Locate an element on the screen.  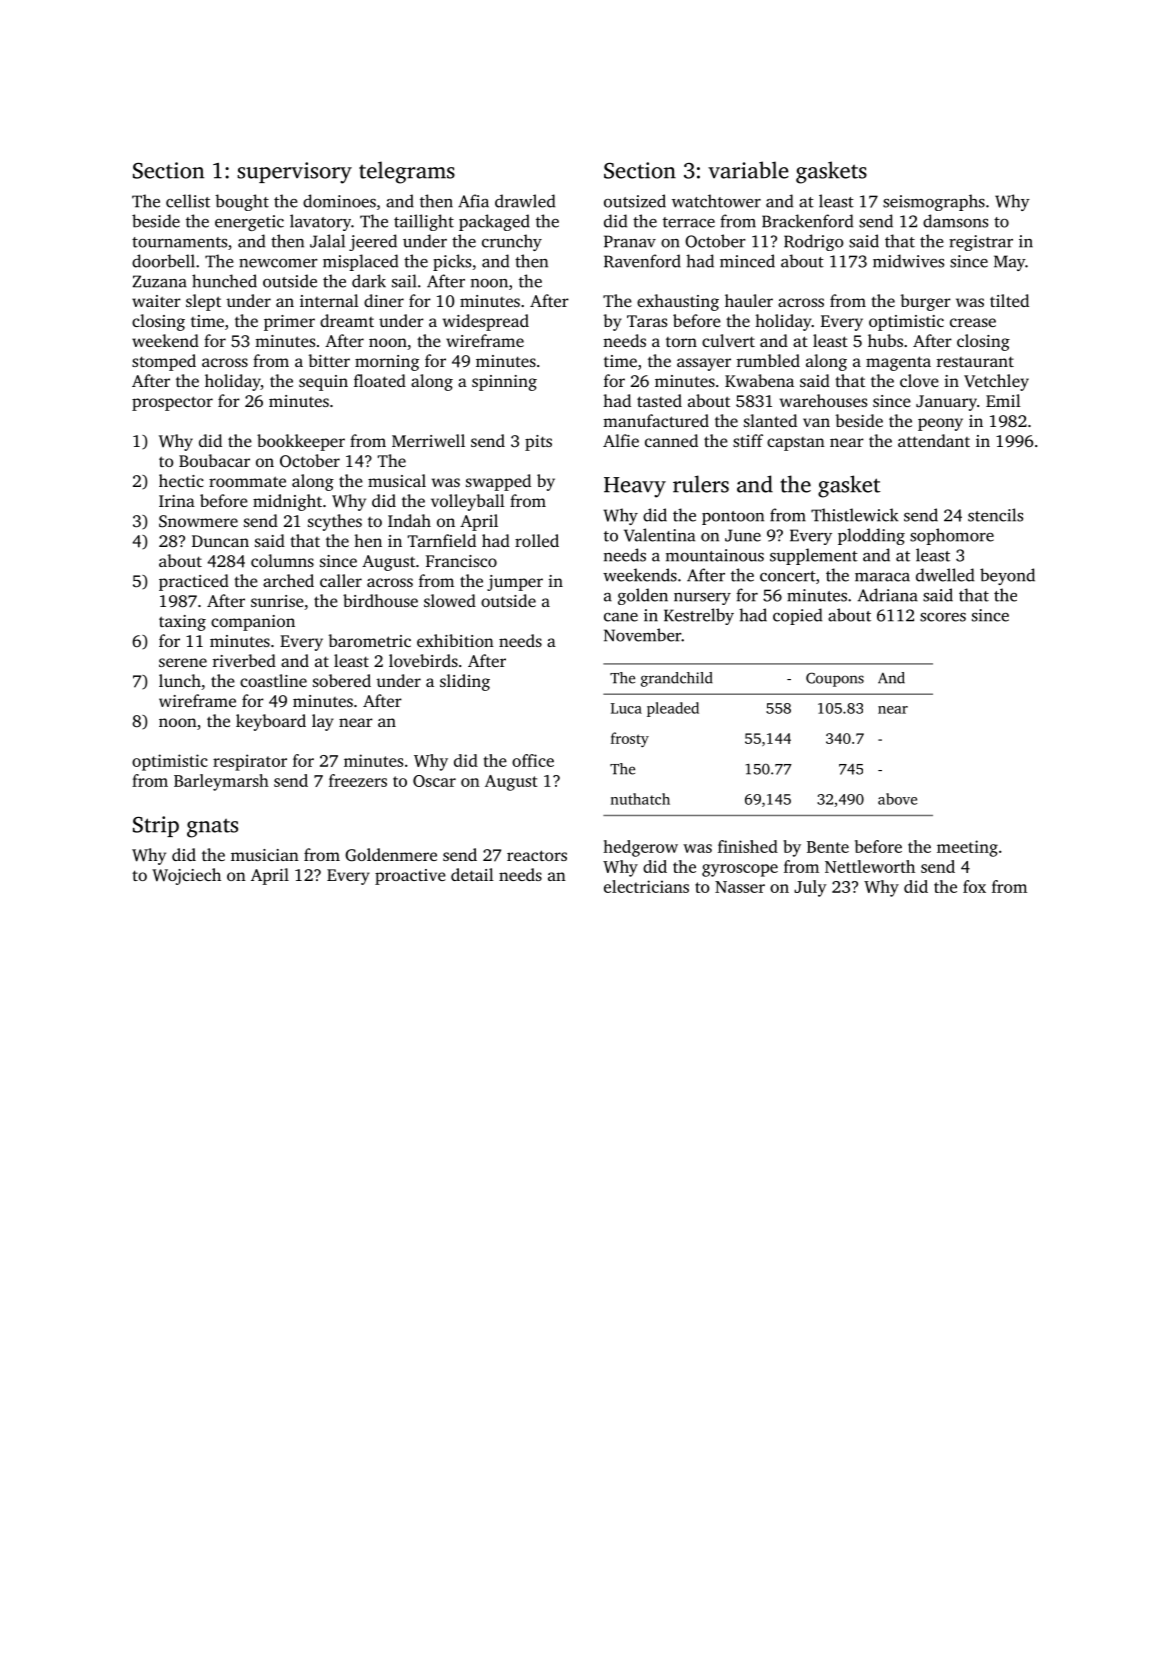
Coupons is located at coordinates (835, 679).
